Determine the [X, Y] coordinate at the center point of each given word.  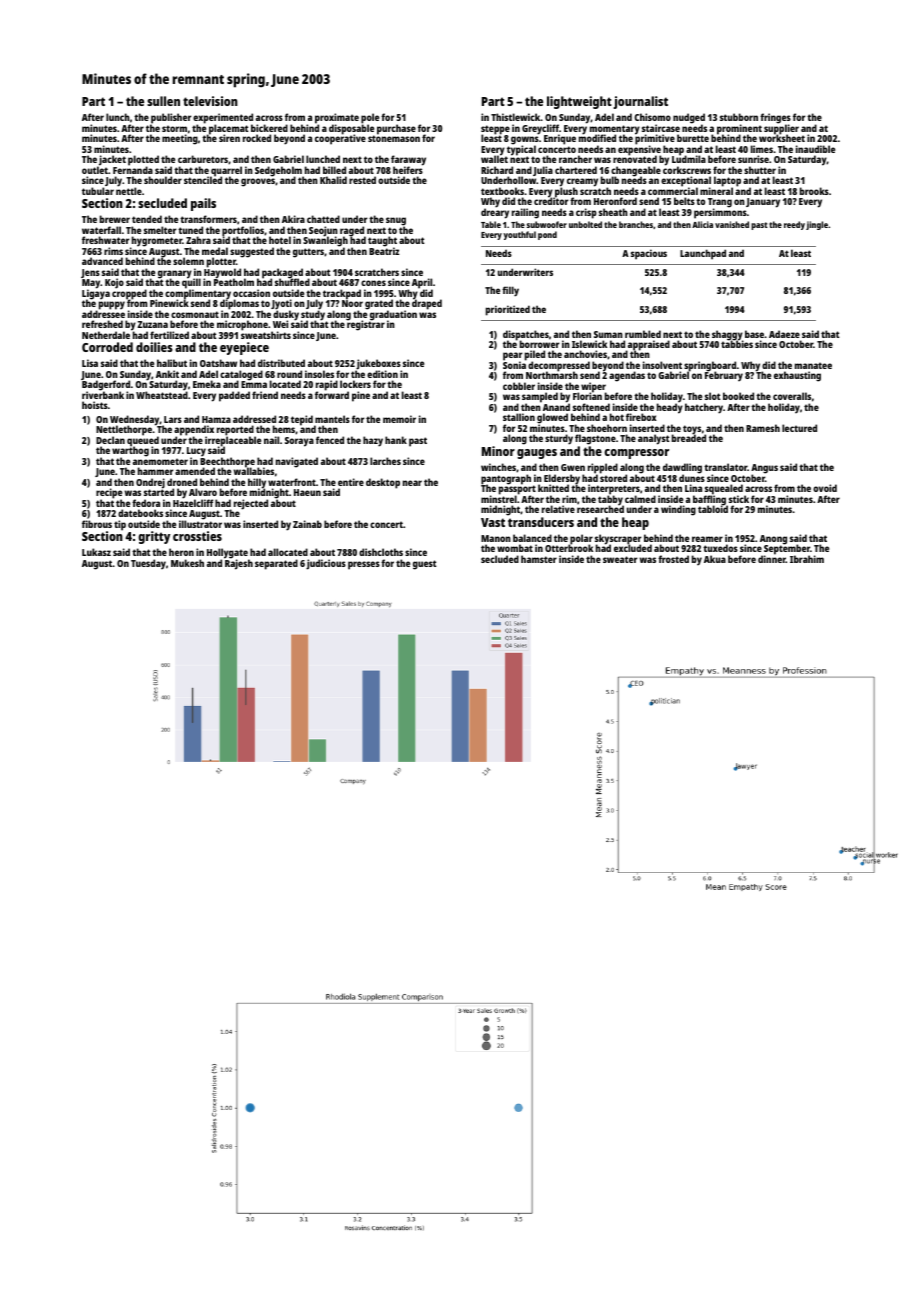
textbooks [502, 191]
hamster [539, 559]
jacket [112, 161]
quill [191, 284]
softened [591, 407]
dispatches [526, 335]
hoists [95, 405]
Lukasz [96, 552]
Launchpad [703, 254]
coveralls [792, 396]
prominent [739, 129]
